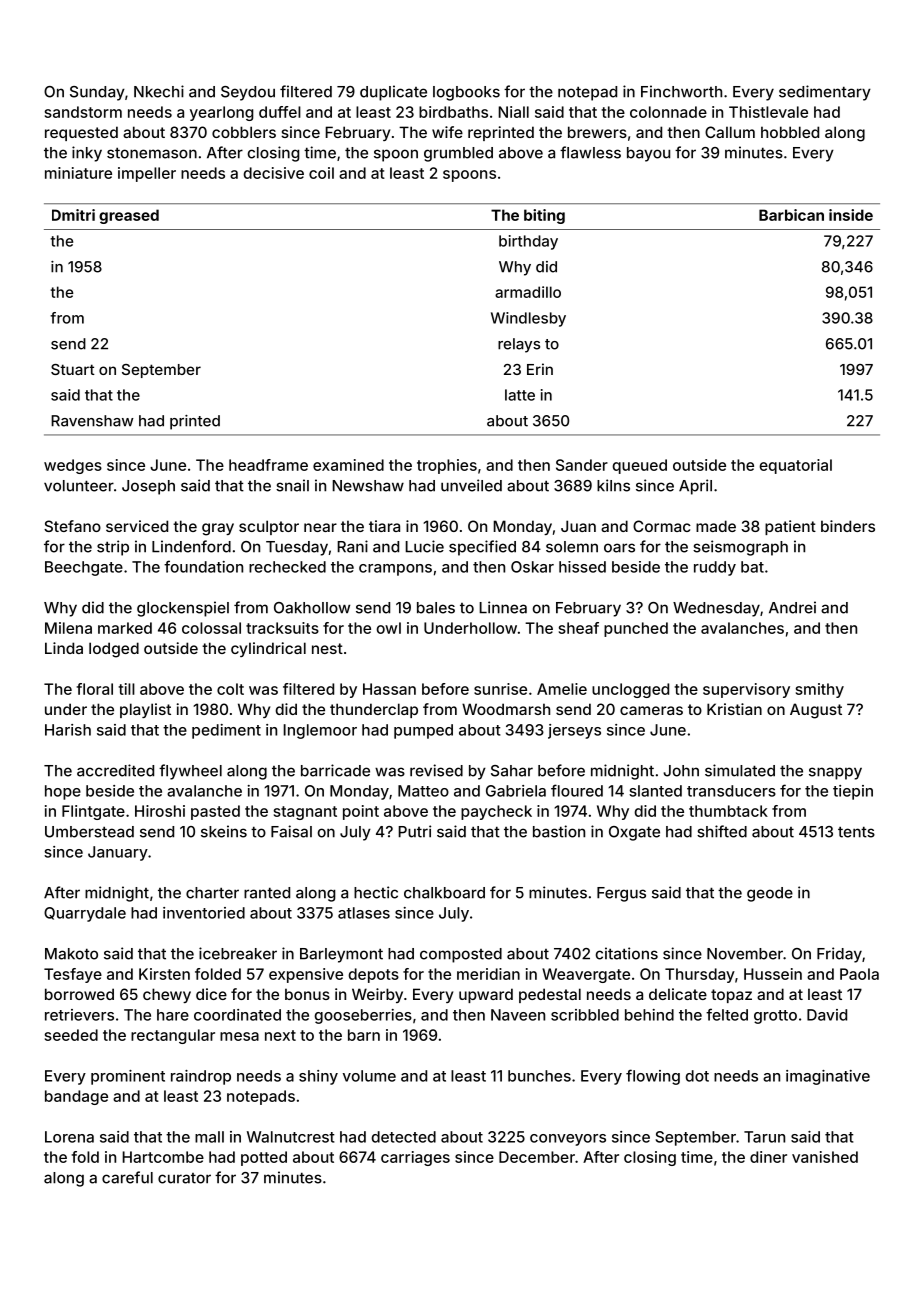 This screenshot has height=1308, width=924. What do you see at coordinates (85, 914) in the screenshot?
I see `Quarrydale` at bounding box center [85, 914].
